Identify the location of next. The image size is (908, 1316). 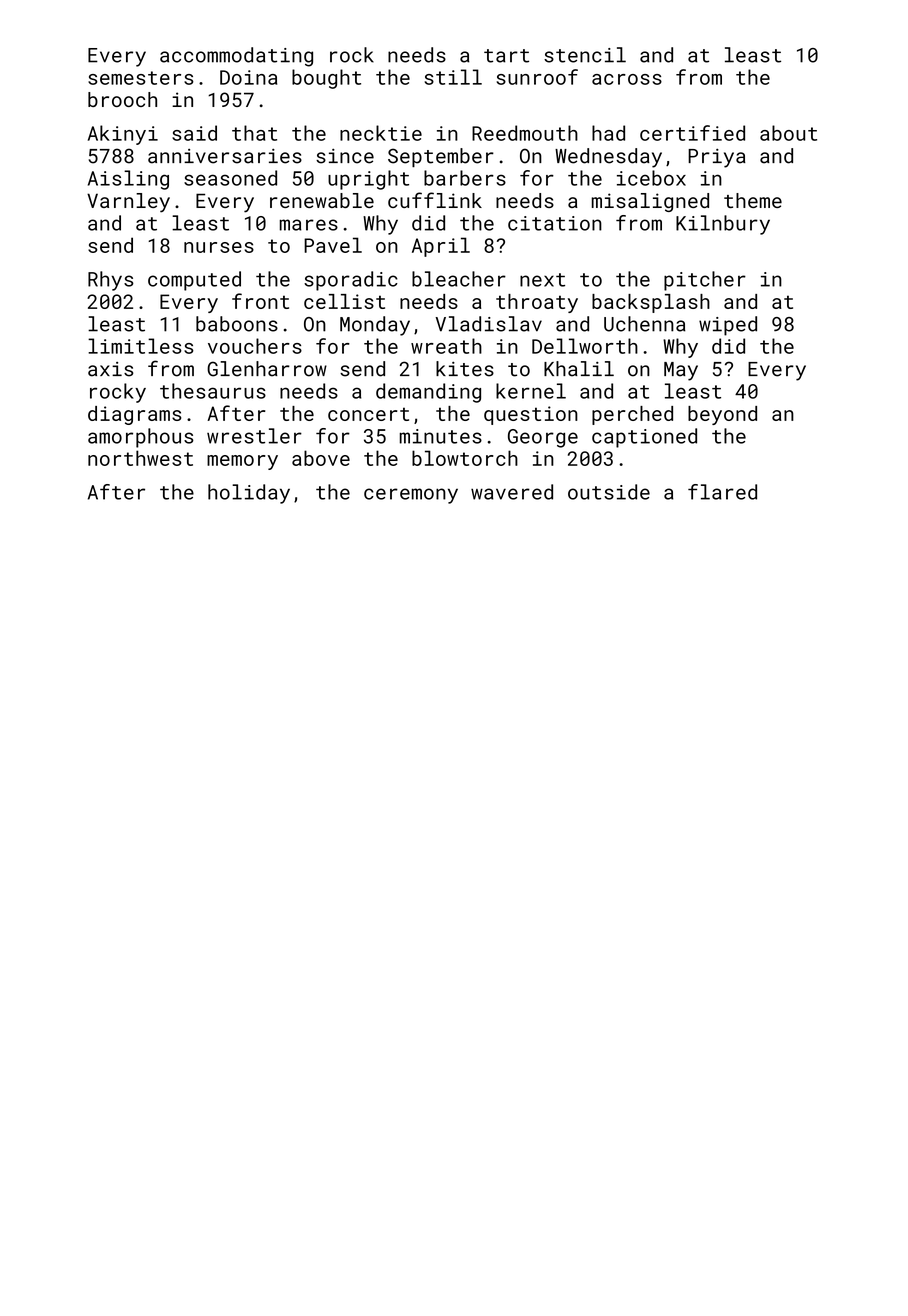
(542, 280).
